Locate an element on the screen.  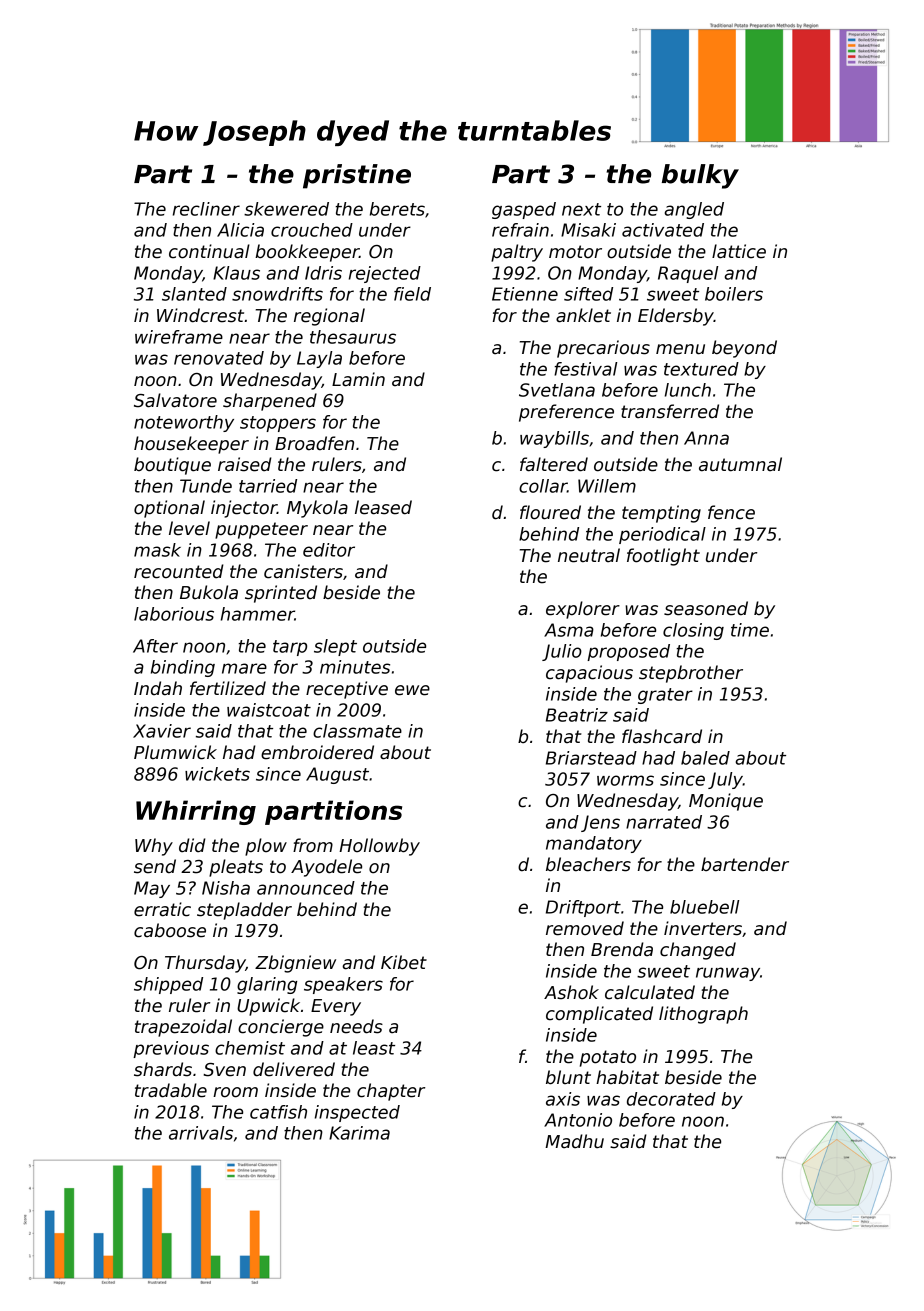
bulky is located at coordinates (700, 176).
